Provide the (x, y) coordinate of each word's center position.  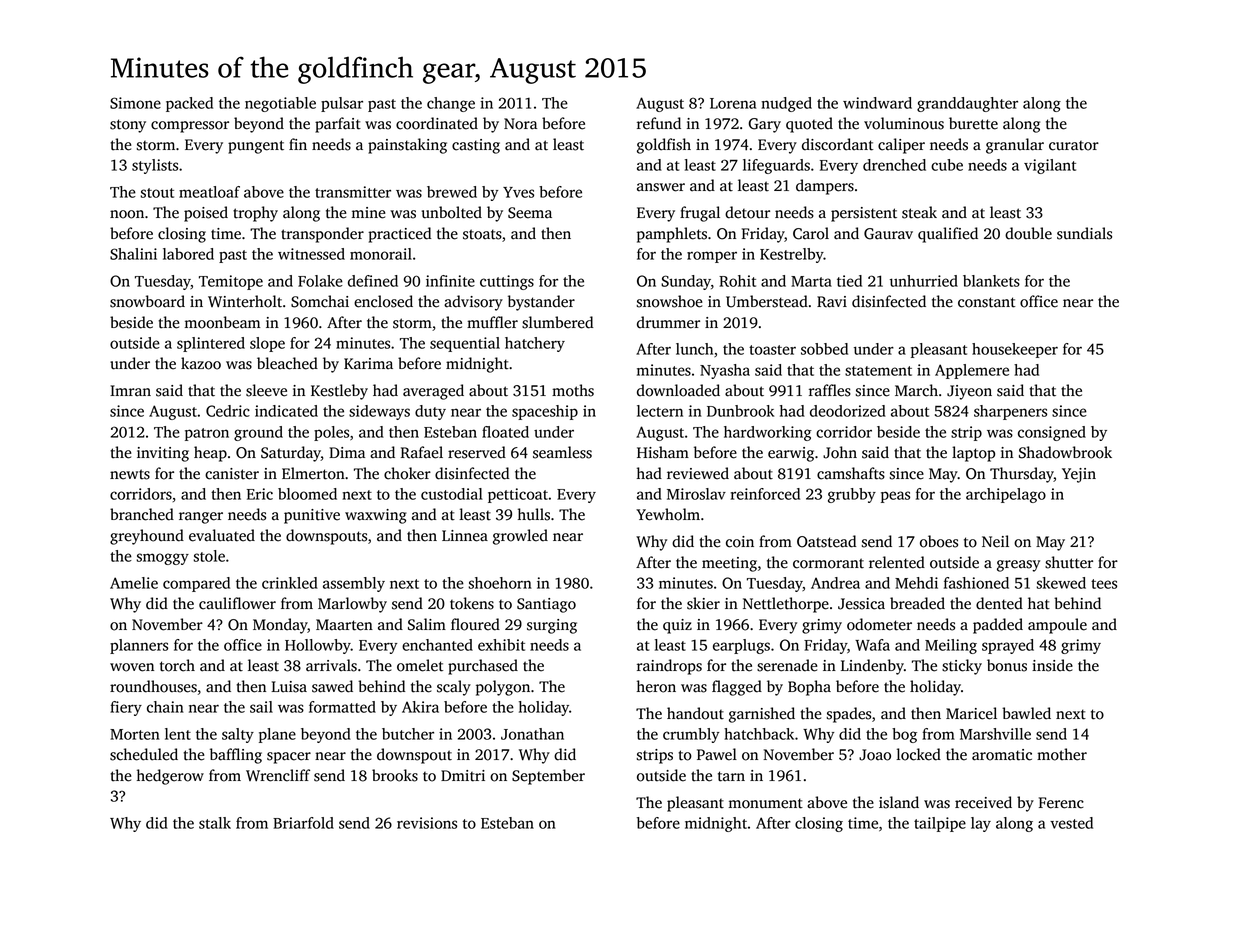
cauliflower (237, 603)
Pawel (717, 754)
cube (947, 165)
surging (552, 626)
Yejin (1079, 475)
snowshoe (669, 301)
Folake (320, 281)
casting (476, 146)
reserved (477, 452)
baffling (236, 756)
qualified (948, 235)
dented (999, 603)
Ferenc (1061, 803)
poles (331, 433)
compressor (190, 127)
